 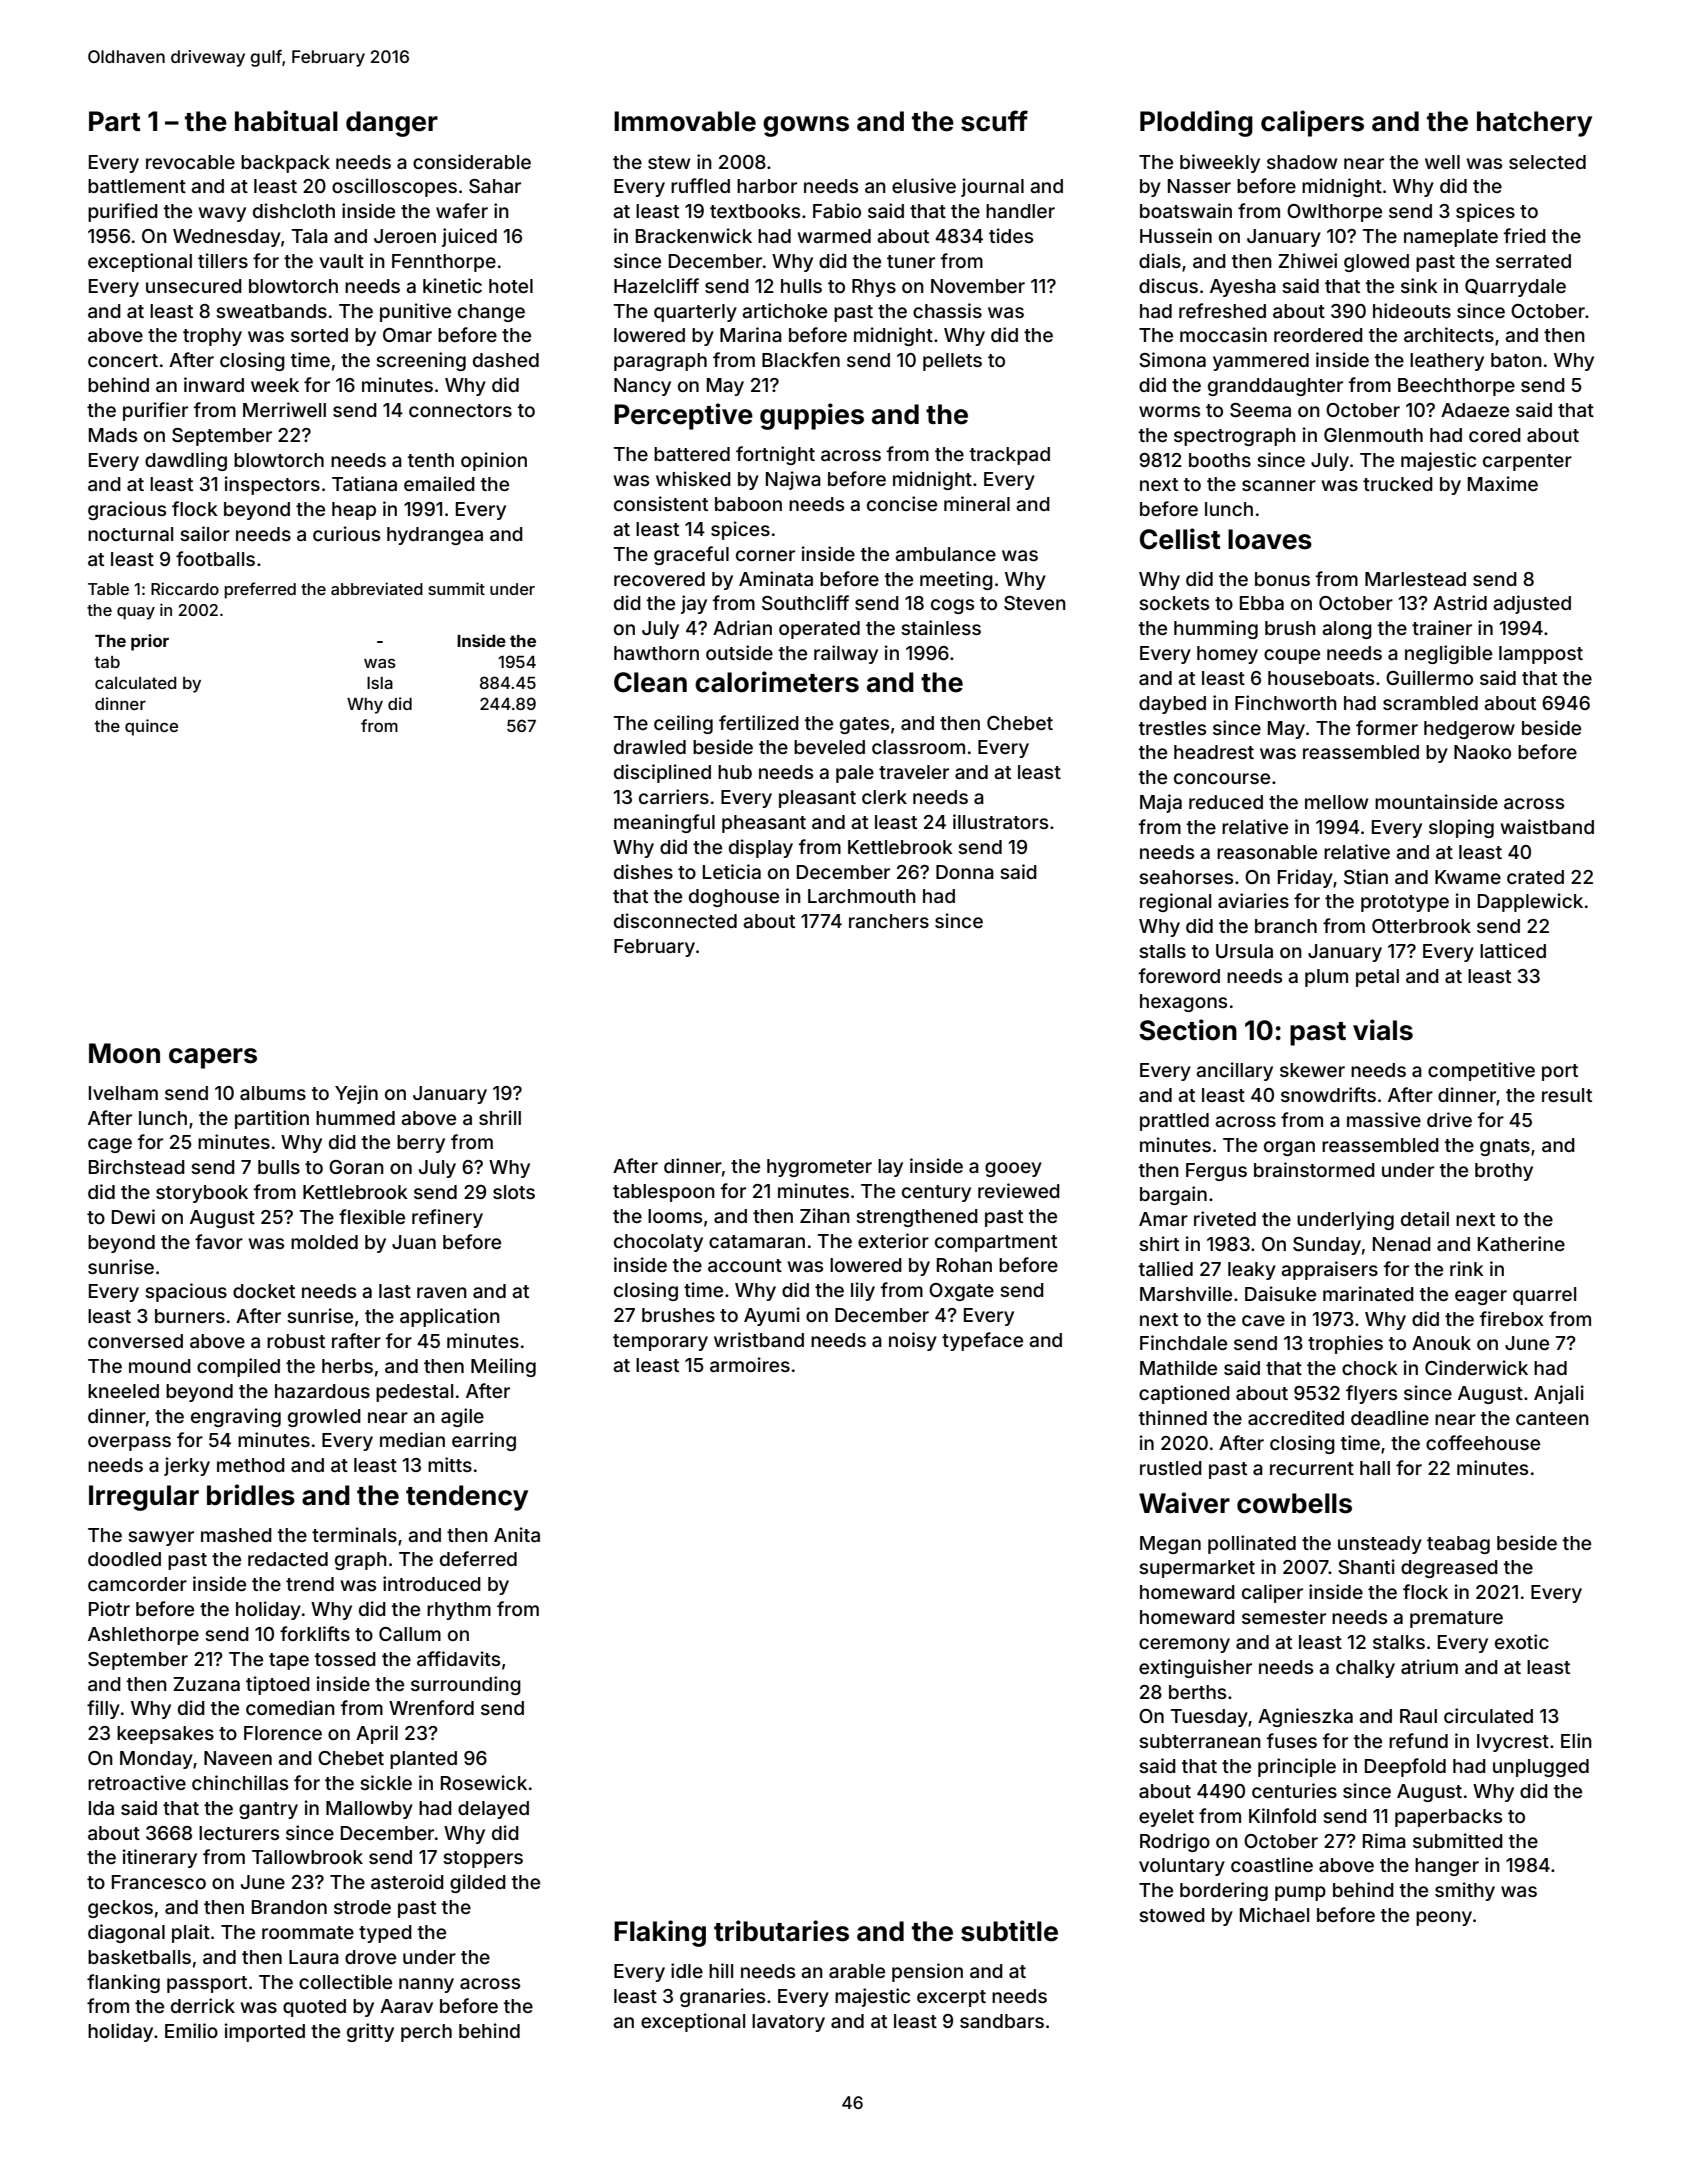 I want to click on Otterbrook, so click(x=1421, y=926).
